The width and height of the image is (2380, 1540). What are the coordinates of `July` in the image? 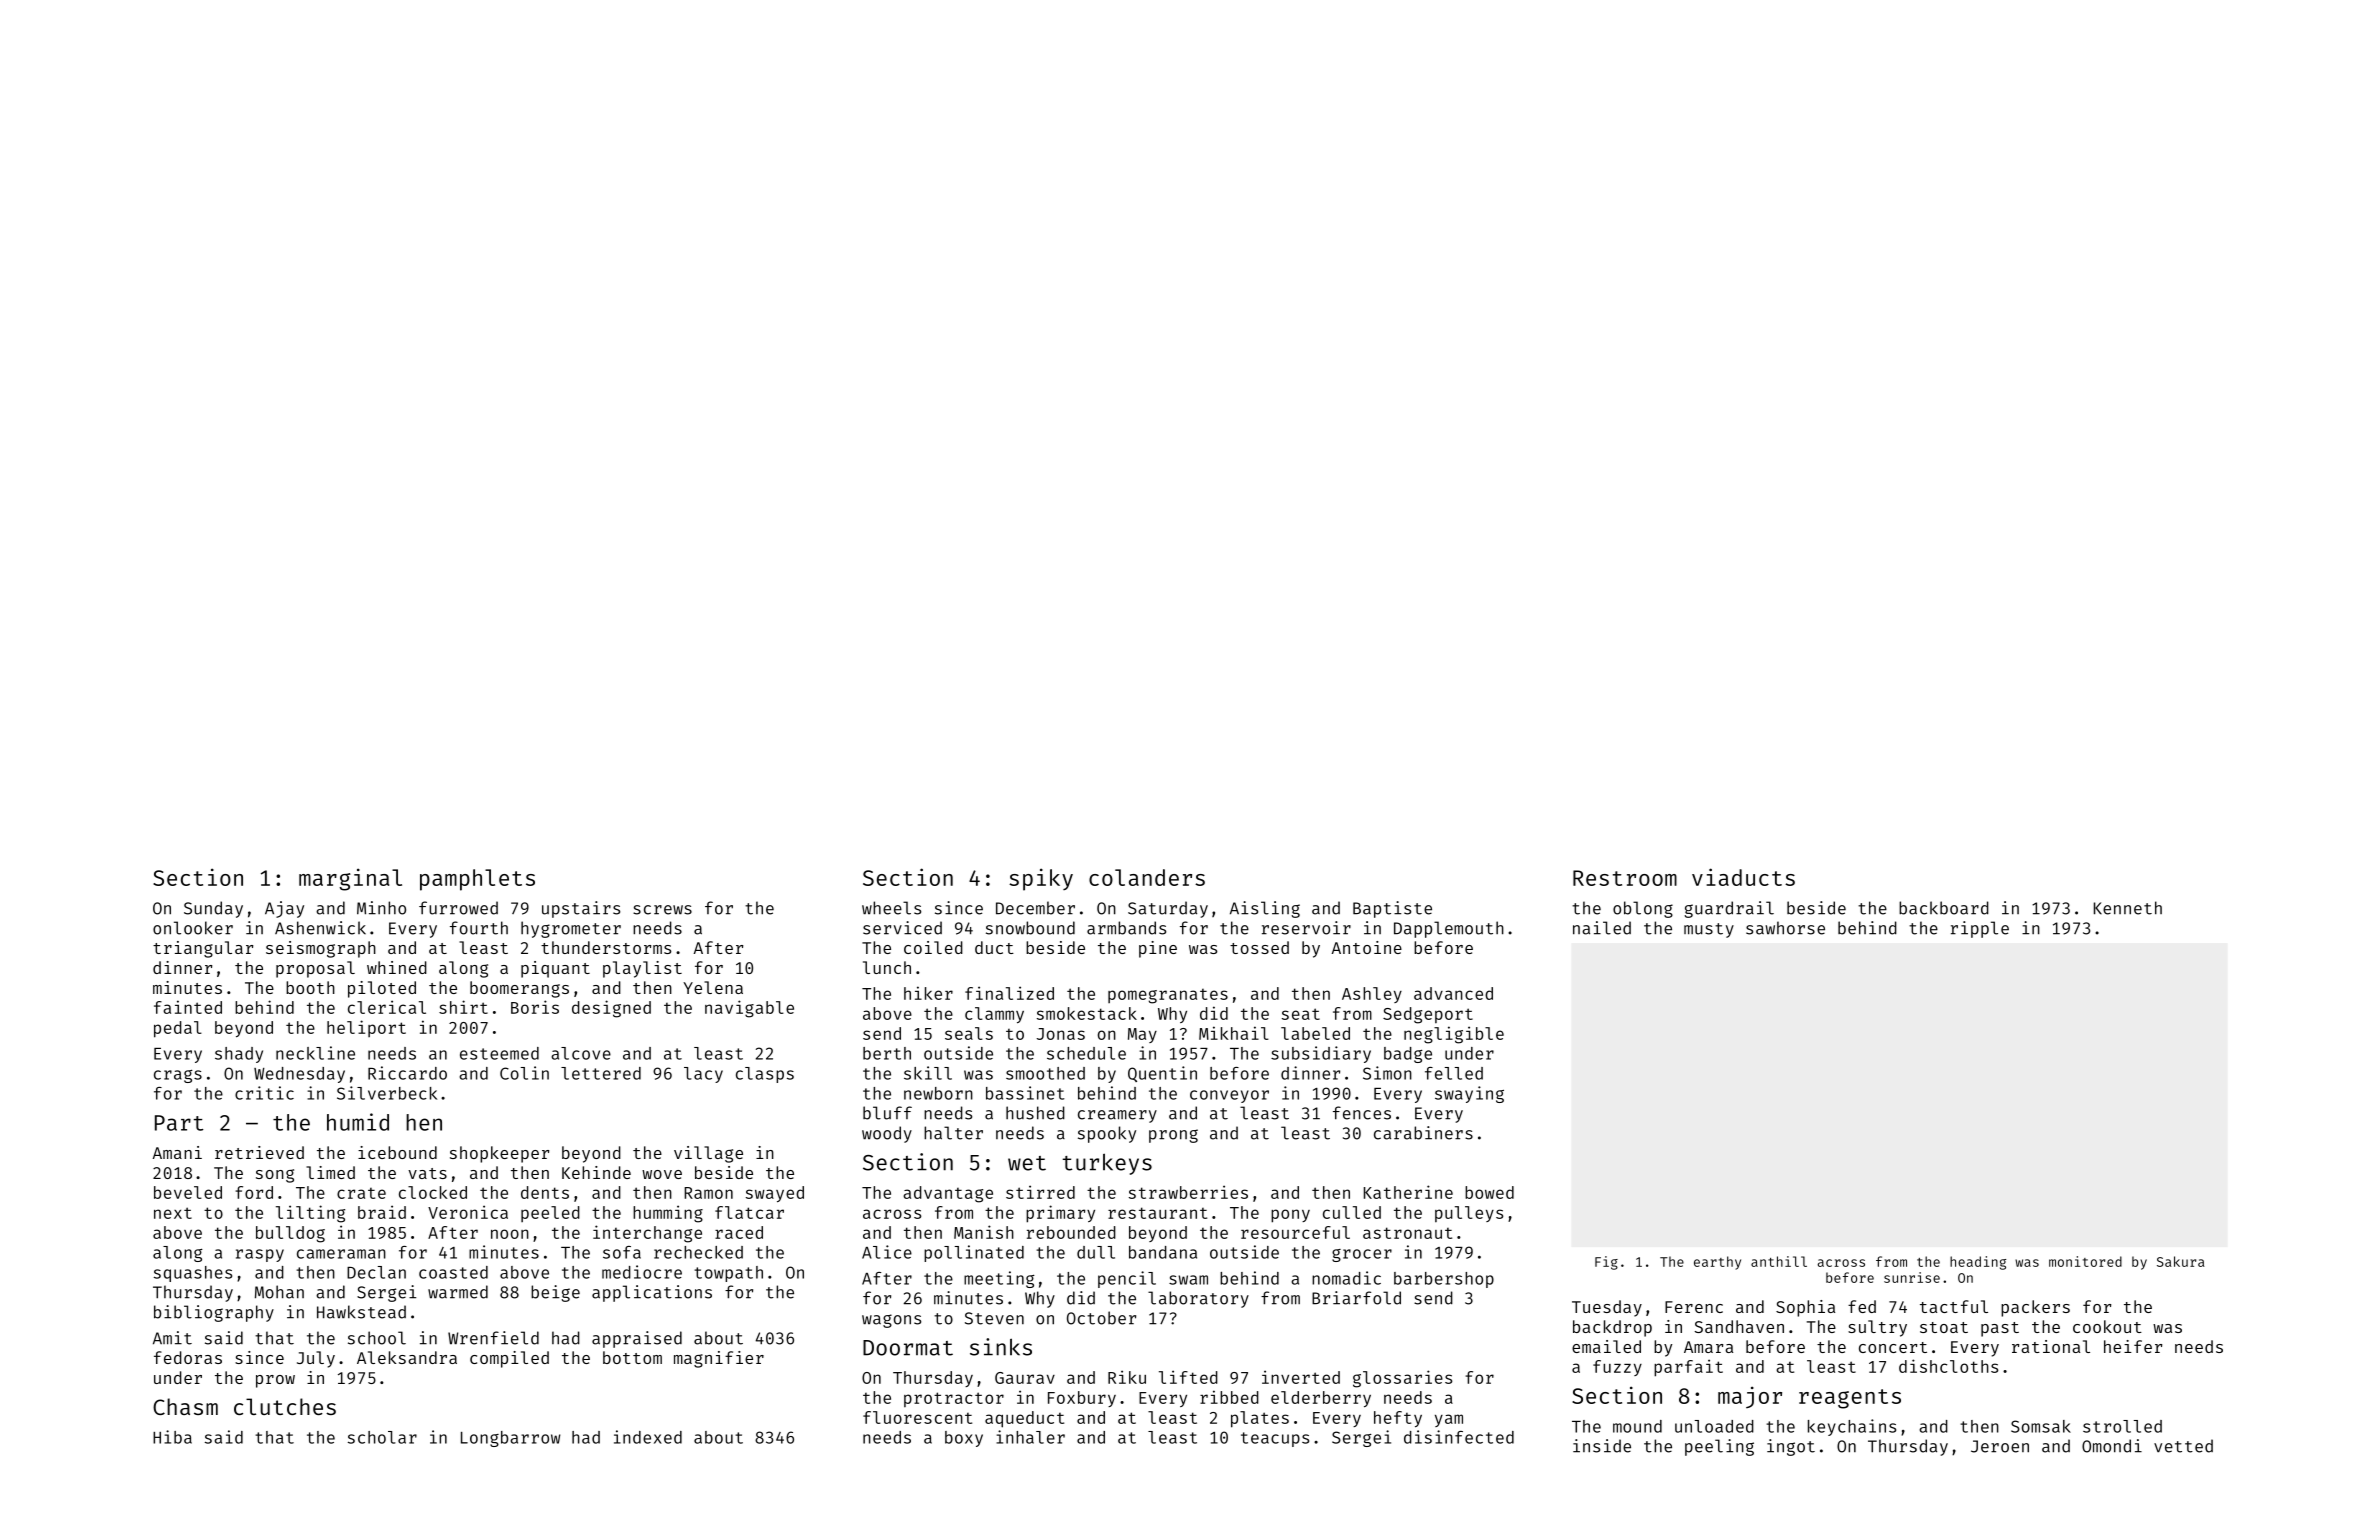 It's located at (316, 1359).
